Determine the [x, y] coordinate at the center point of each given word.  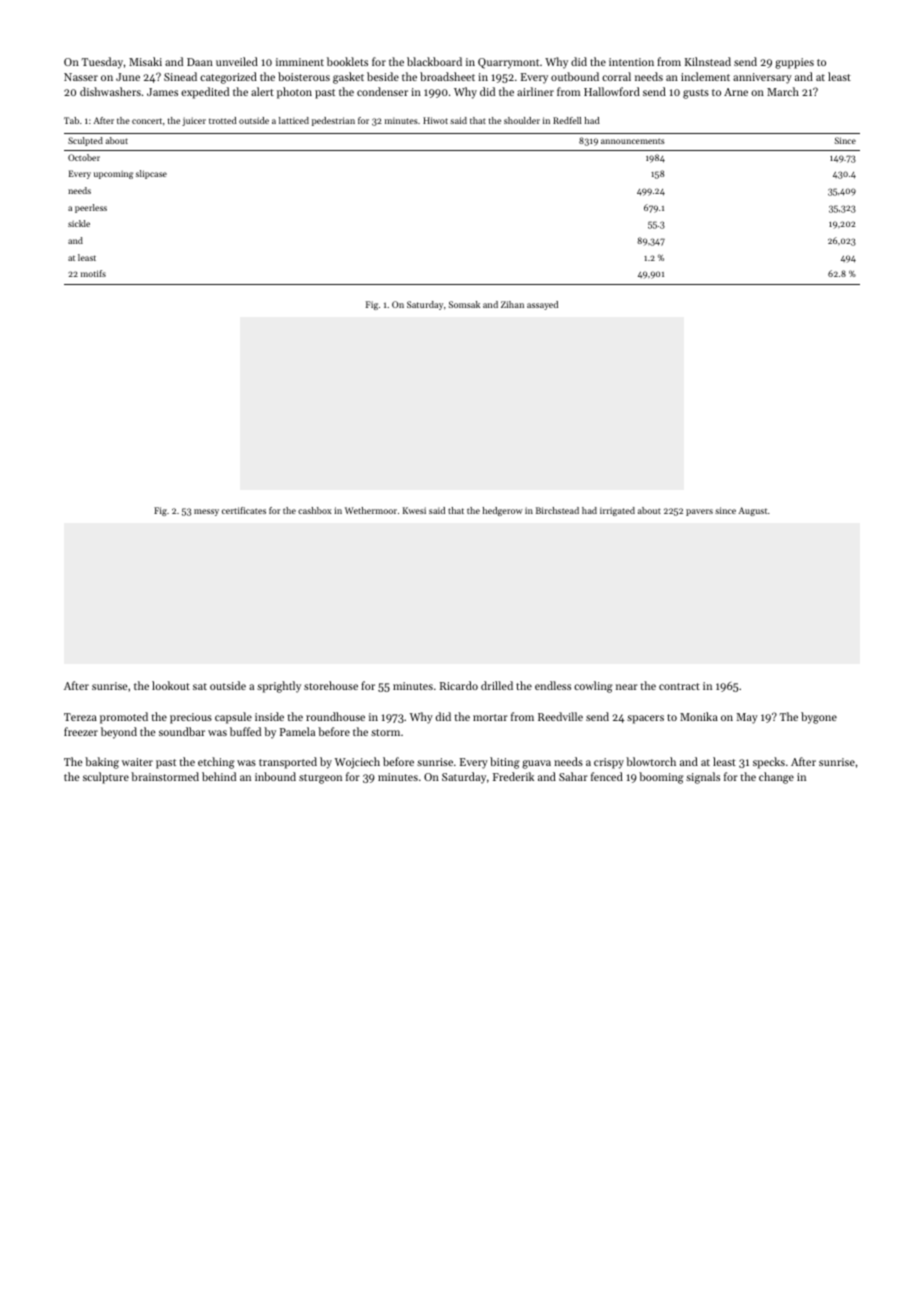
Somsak [464, 304]
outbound [575, 76]
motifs [93, 273]
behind [219, 776]
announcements [633, 141]
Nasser [81, 77]
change [776, 778]
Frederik [513, 776]
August [753, 511]
